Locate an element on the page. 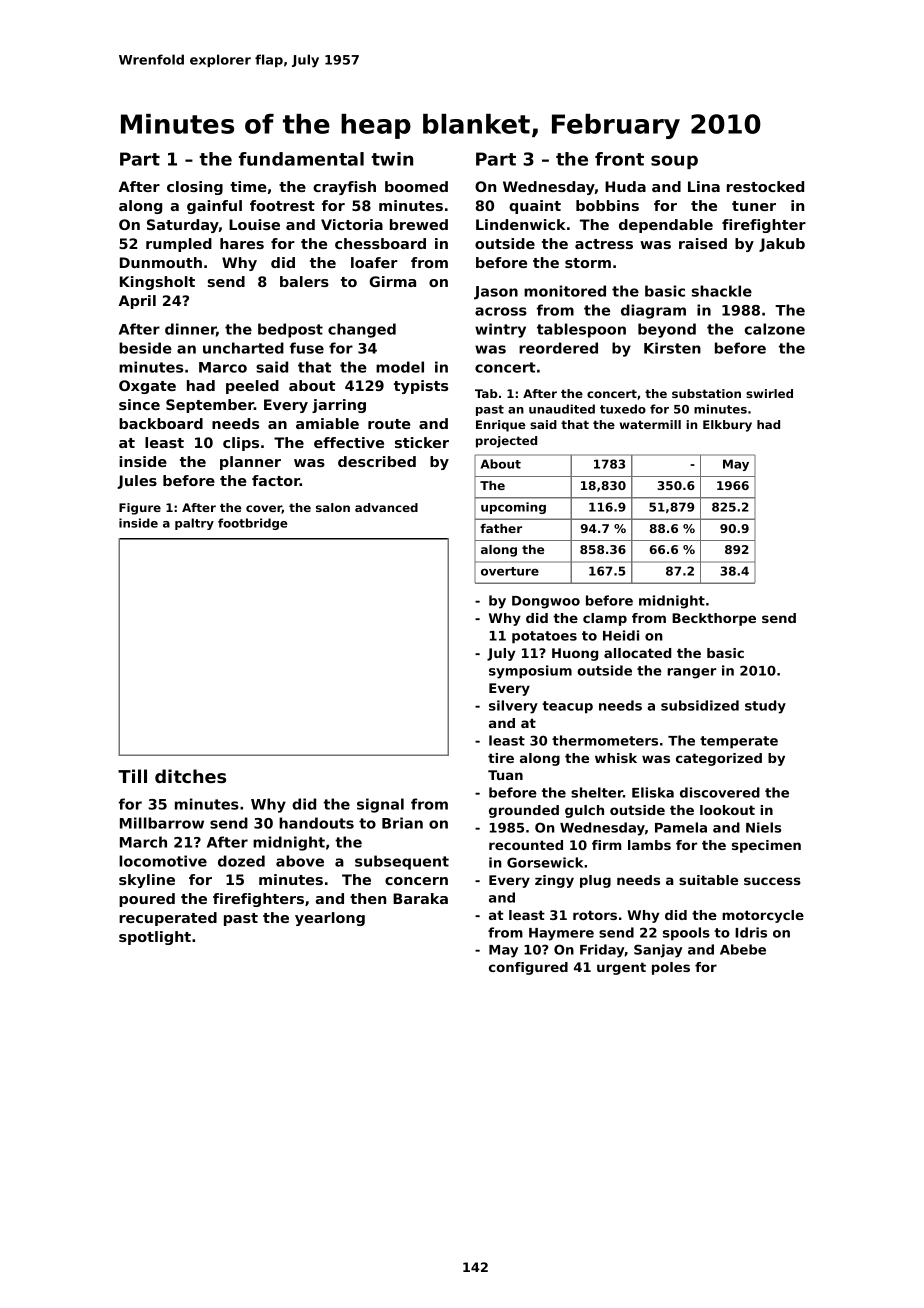 This document has width=924, height=1308. soup is located at coordinates (674, 162).
